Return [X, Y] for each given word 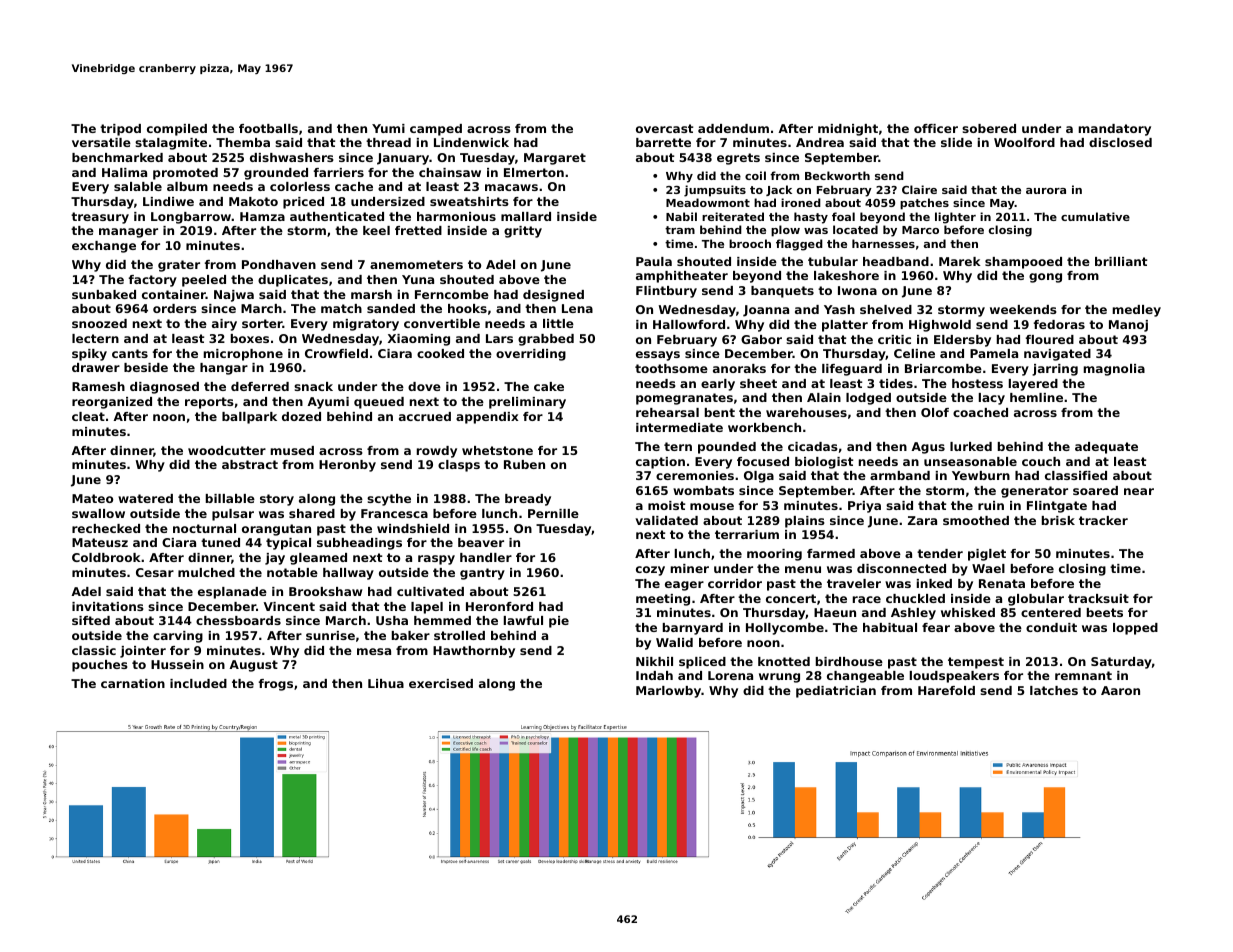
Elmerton [534, 172]
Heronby [347, 466]
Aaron [1120, 690]
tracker [1103, 520]
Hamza [262, 216]
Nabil [681, 216]
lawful [523, 620]
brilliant [1121, 261]
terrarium [747, 534]
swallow [98, 513]
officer [936, 128]
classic [94, 650]
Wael [988, 568]
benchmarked [117, 157]
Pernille [553, 513]
